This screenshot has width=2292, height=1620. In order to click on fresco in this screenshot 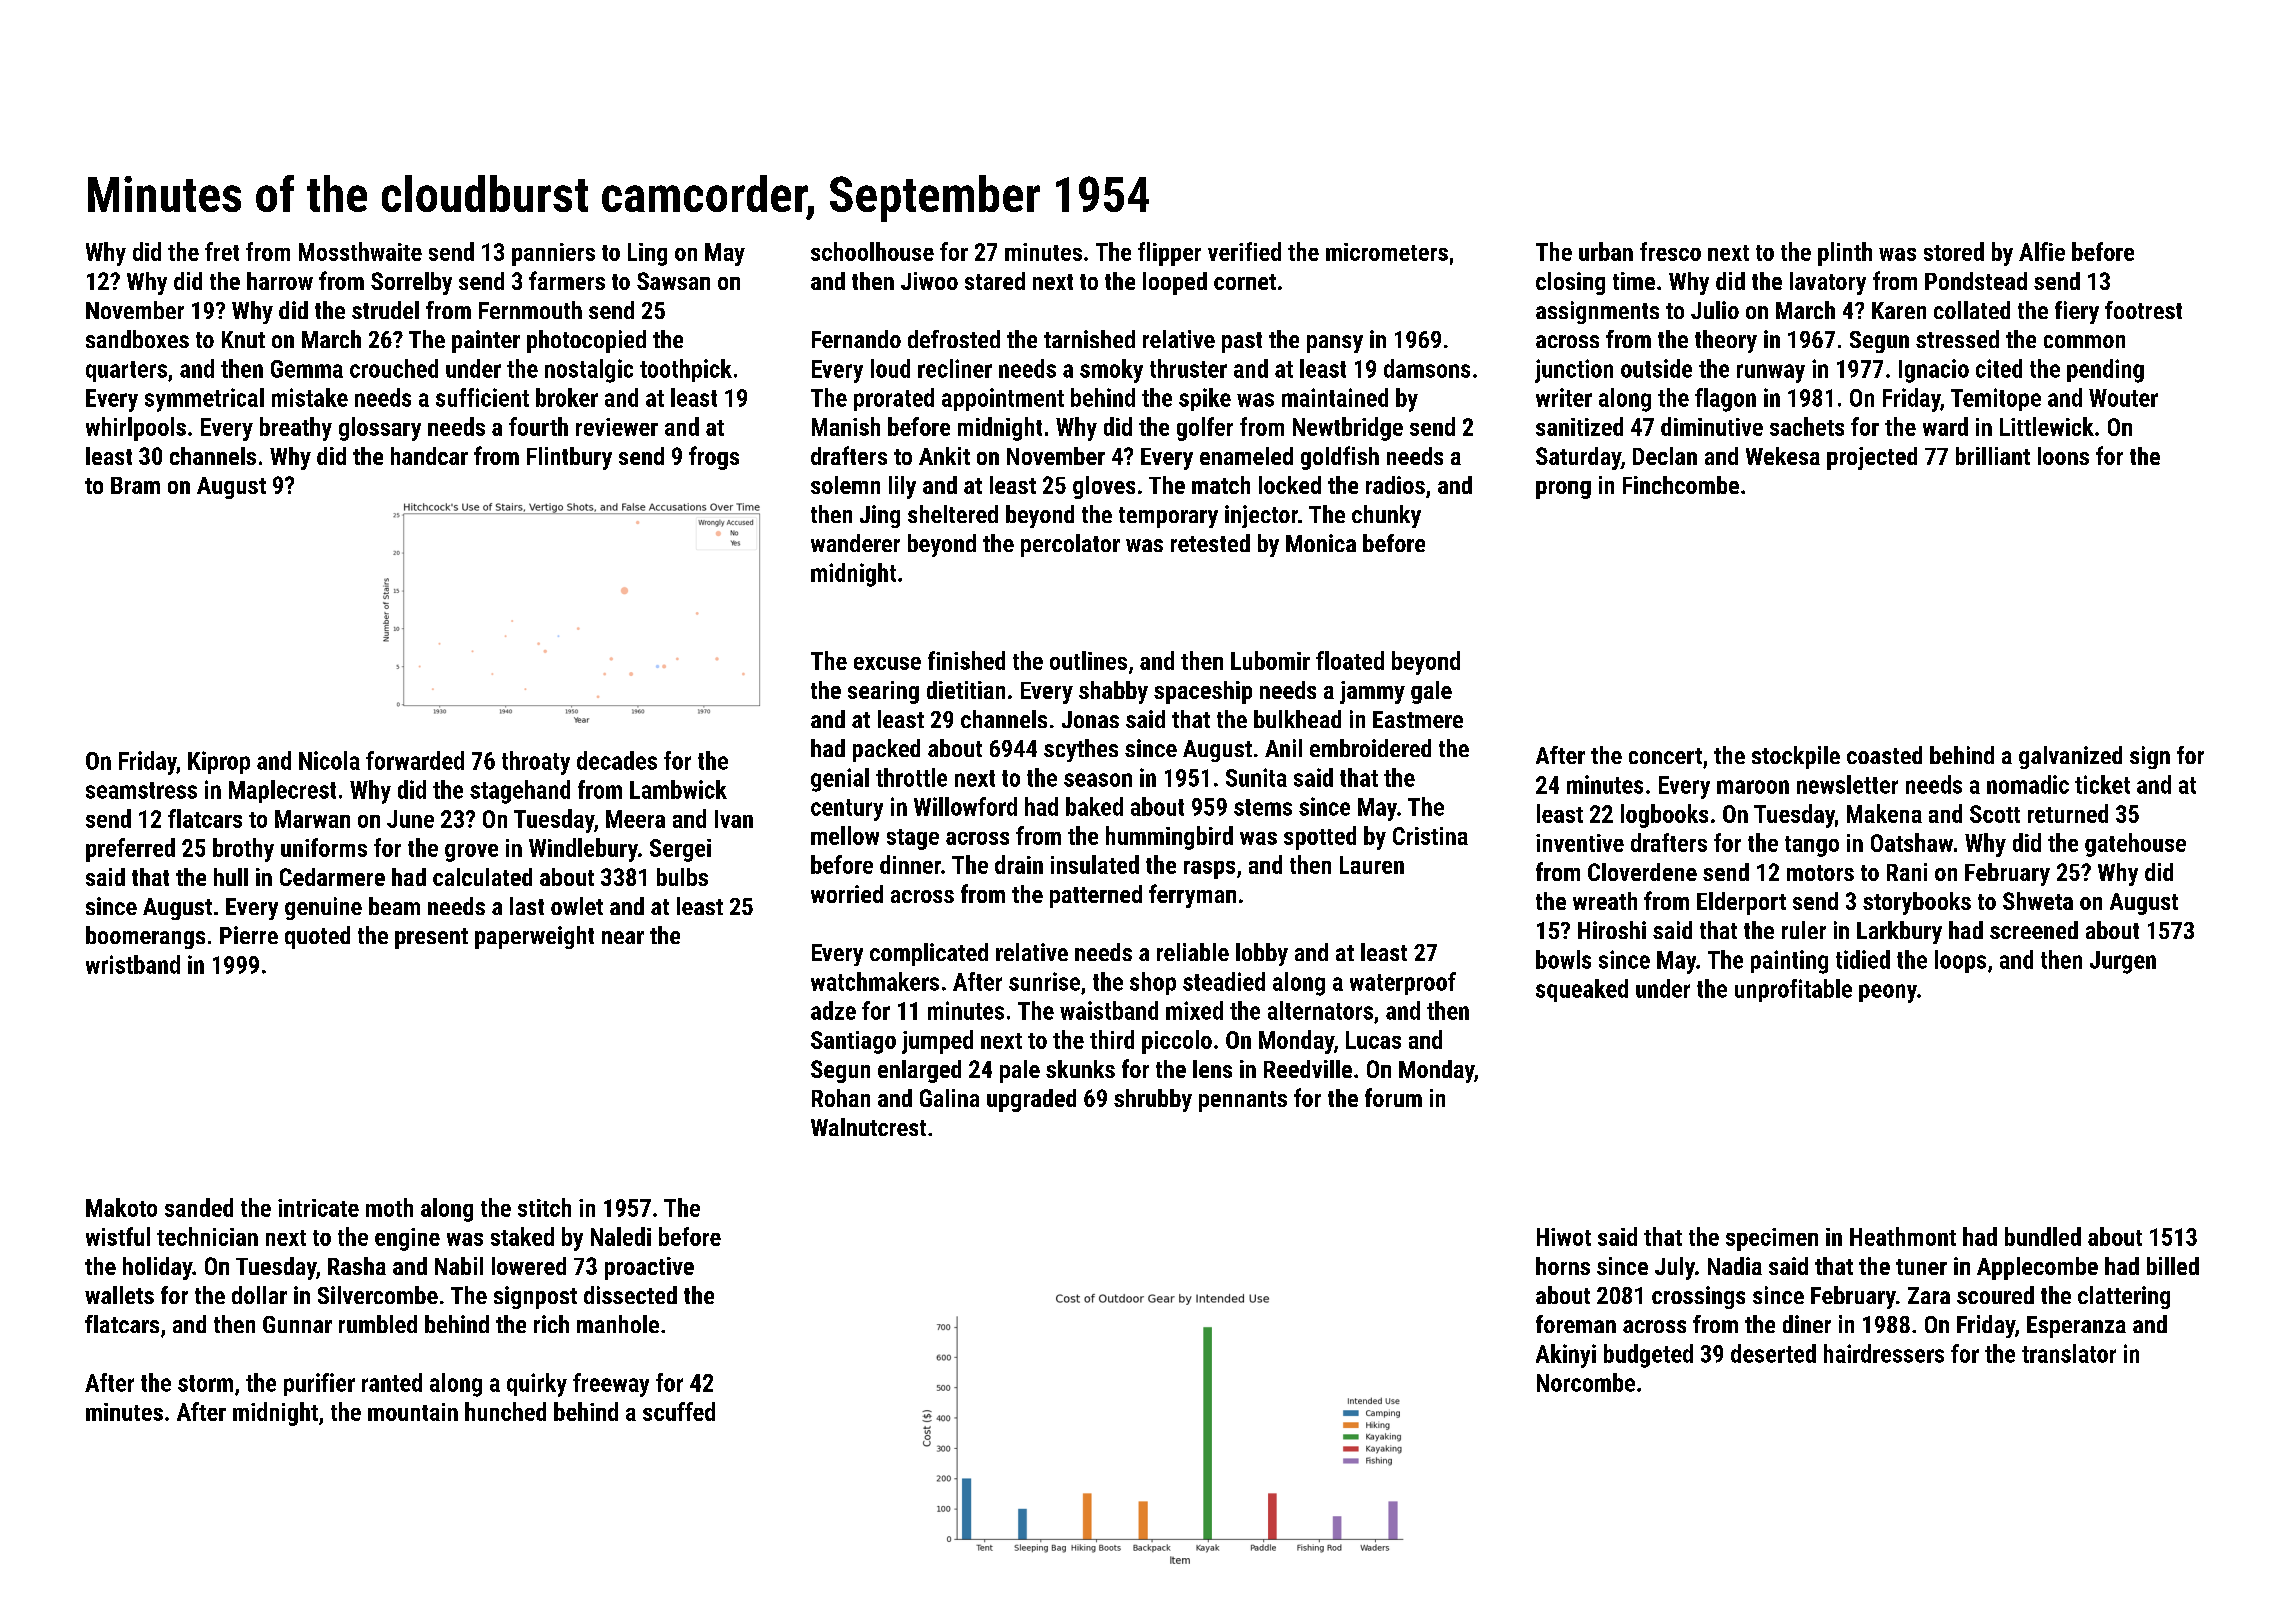, I will do `click(1670, 251)`.
